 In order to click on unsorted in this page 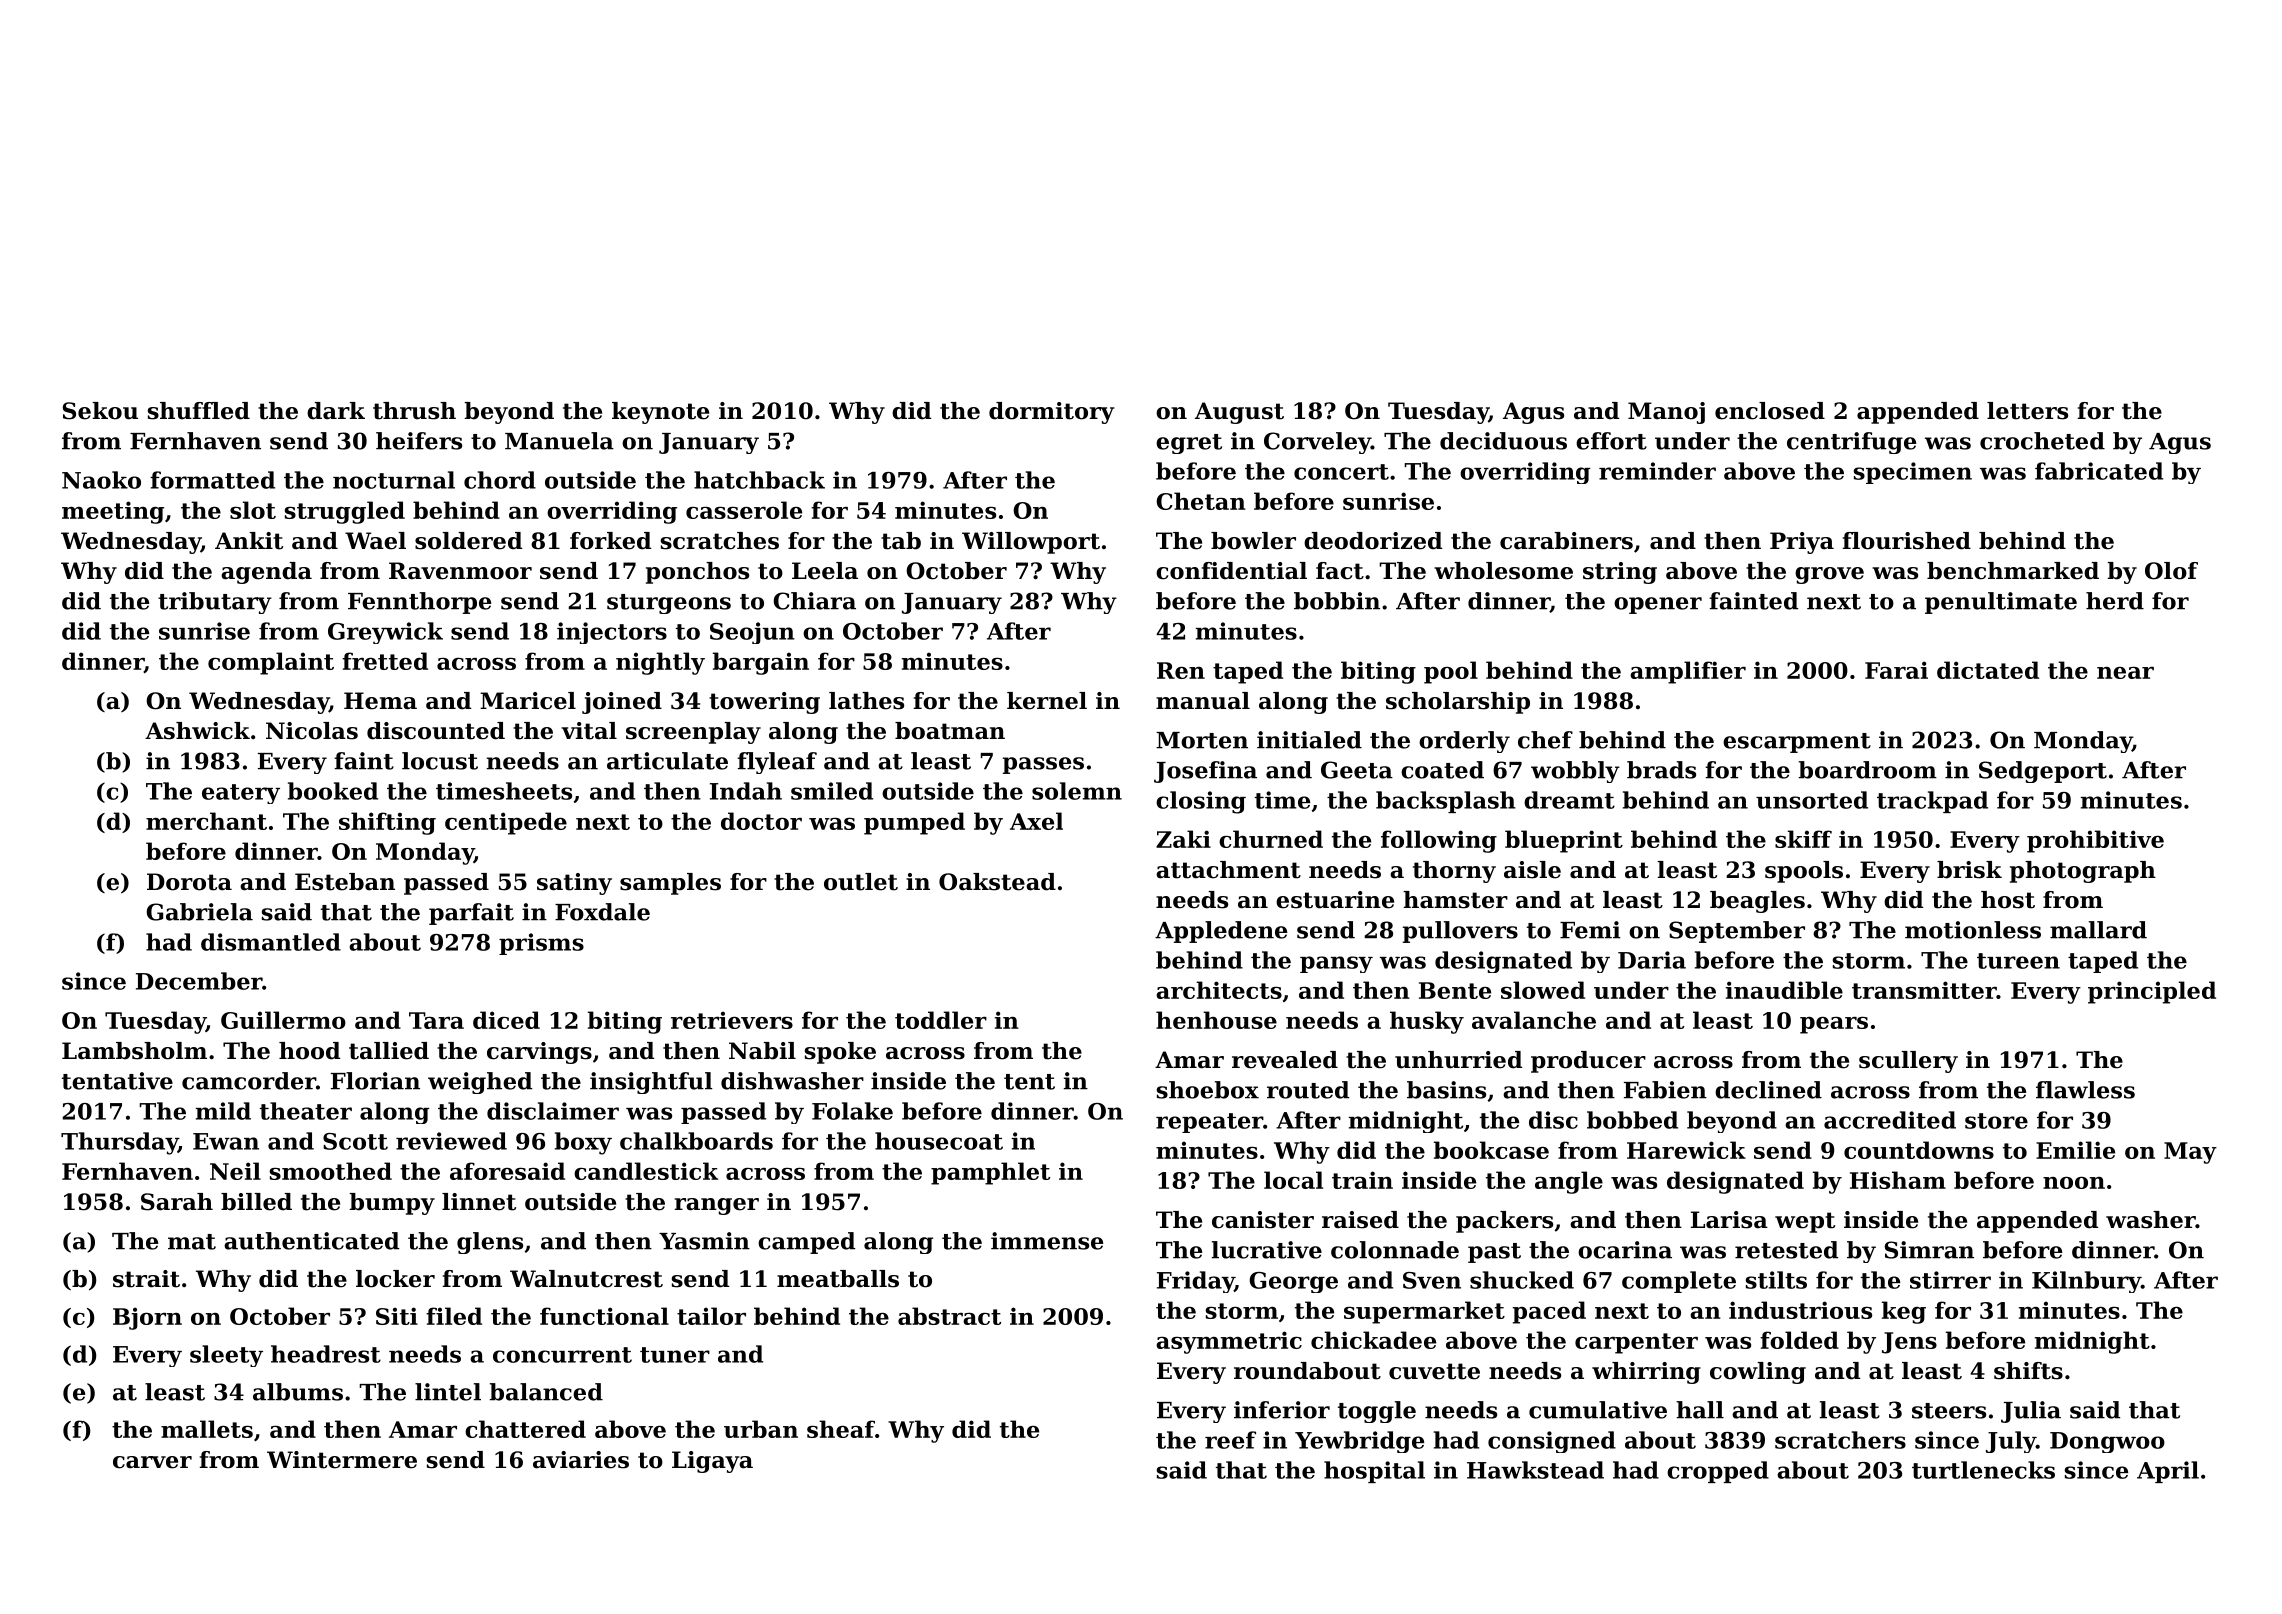, I will do `click(1812, 800)`.
